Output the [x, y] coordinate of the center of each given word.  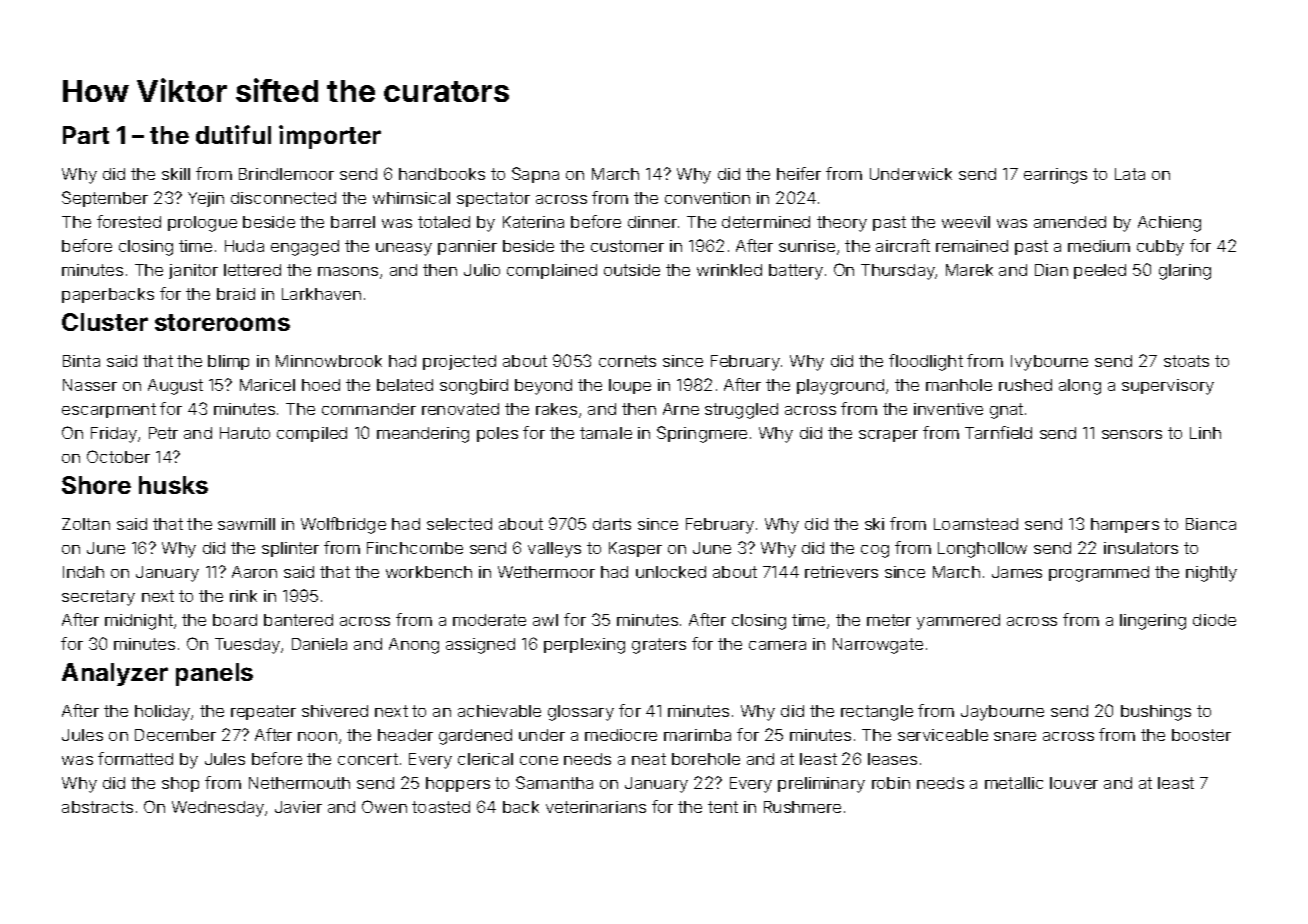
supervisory [1168, 387]
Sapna [535, 175]
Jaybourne [1002, 713]
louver [1074, 783]
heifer [799, 173]
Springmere [702, 434]
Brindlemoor [286, 174]
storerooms [222, 322]
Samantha [554, 782]
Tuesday [247, 646]
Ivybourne [1049, 363]
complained [552, 271]
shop [180, 784]
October [118, 456]
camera [777, 645]
